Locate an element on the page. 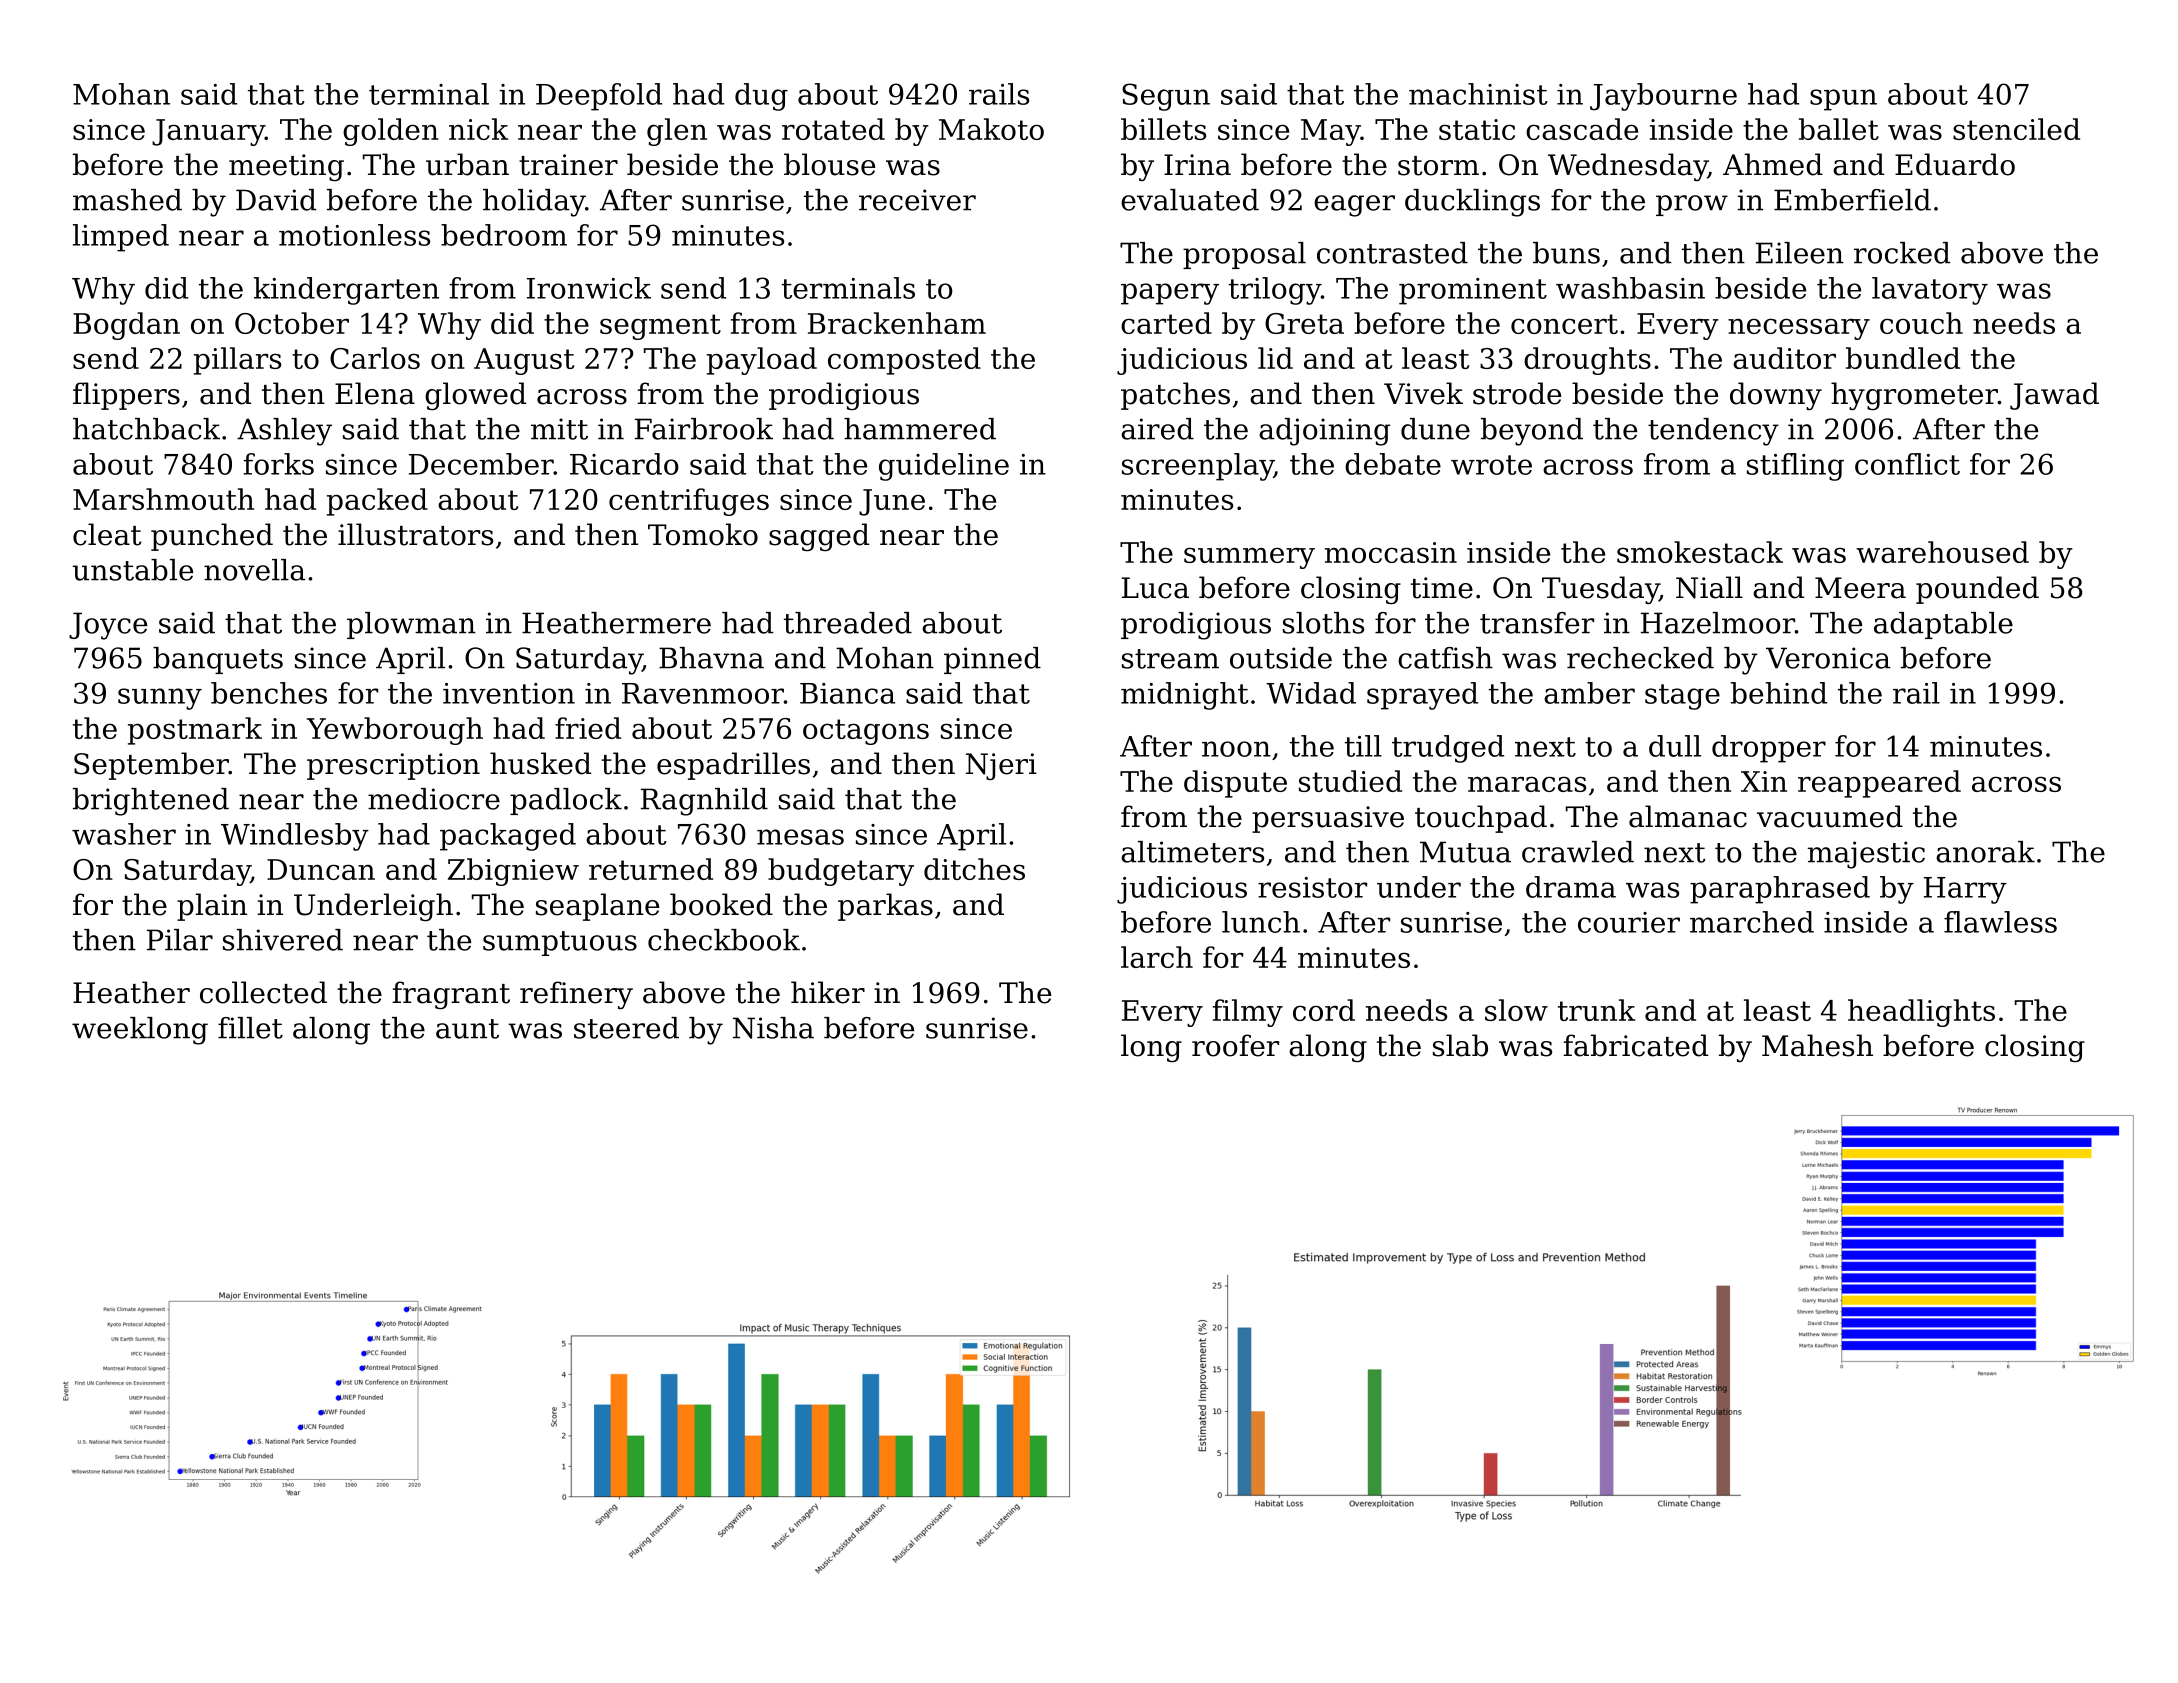 The image size is (2178, 1683). dug is located at coordinates (761, 97).
